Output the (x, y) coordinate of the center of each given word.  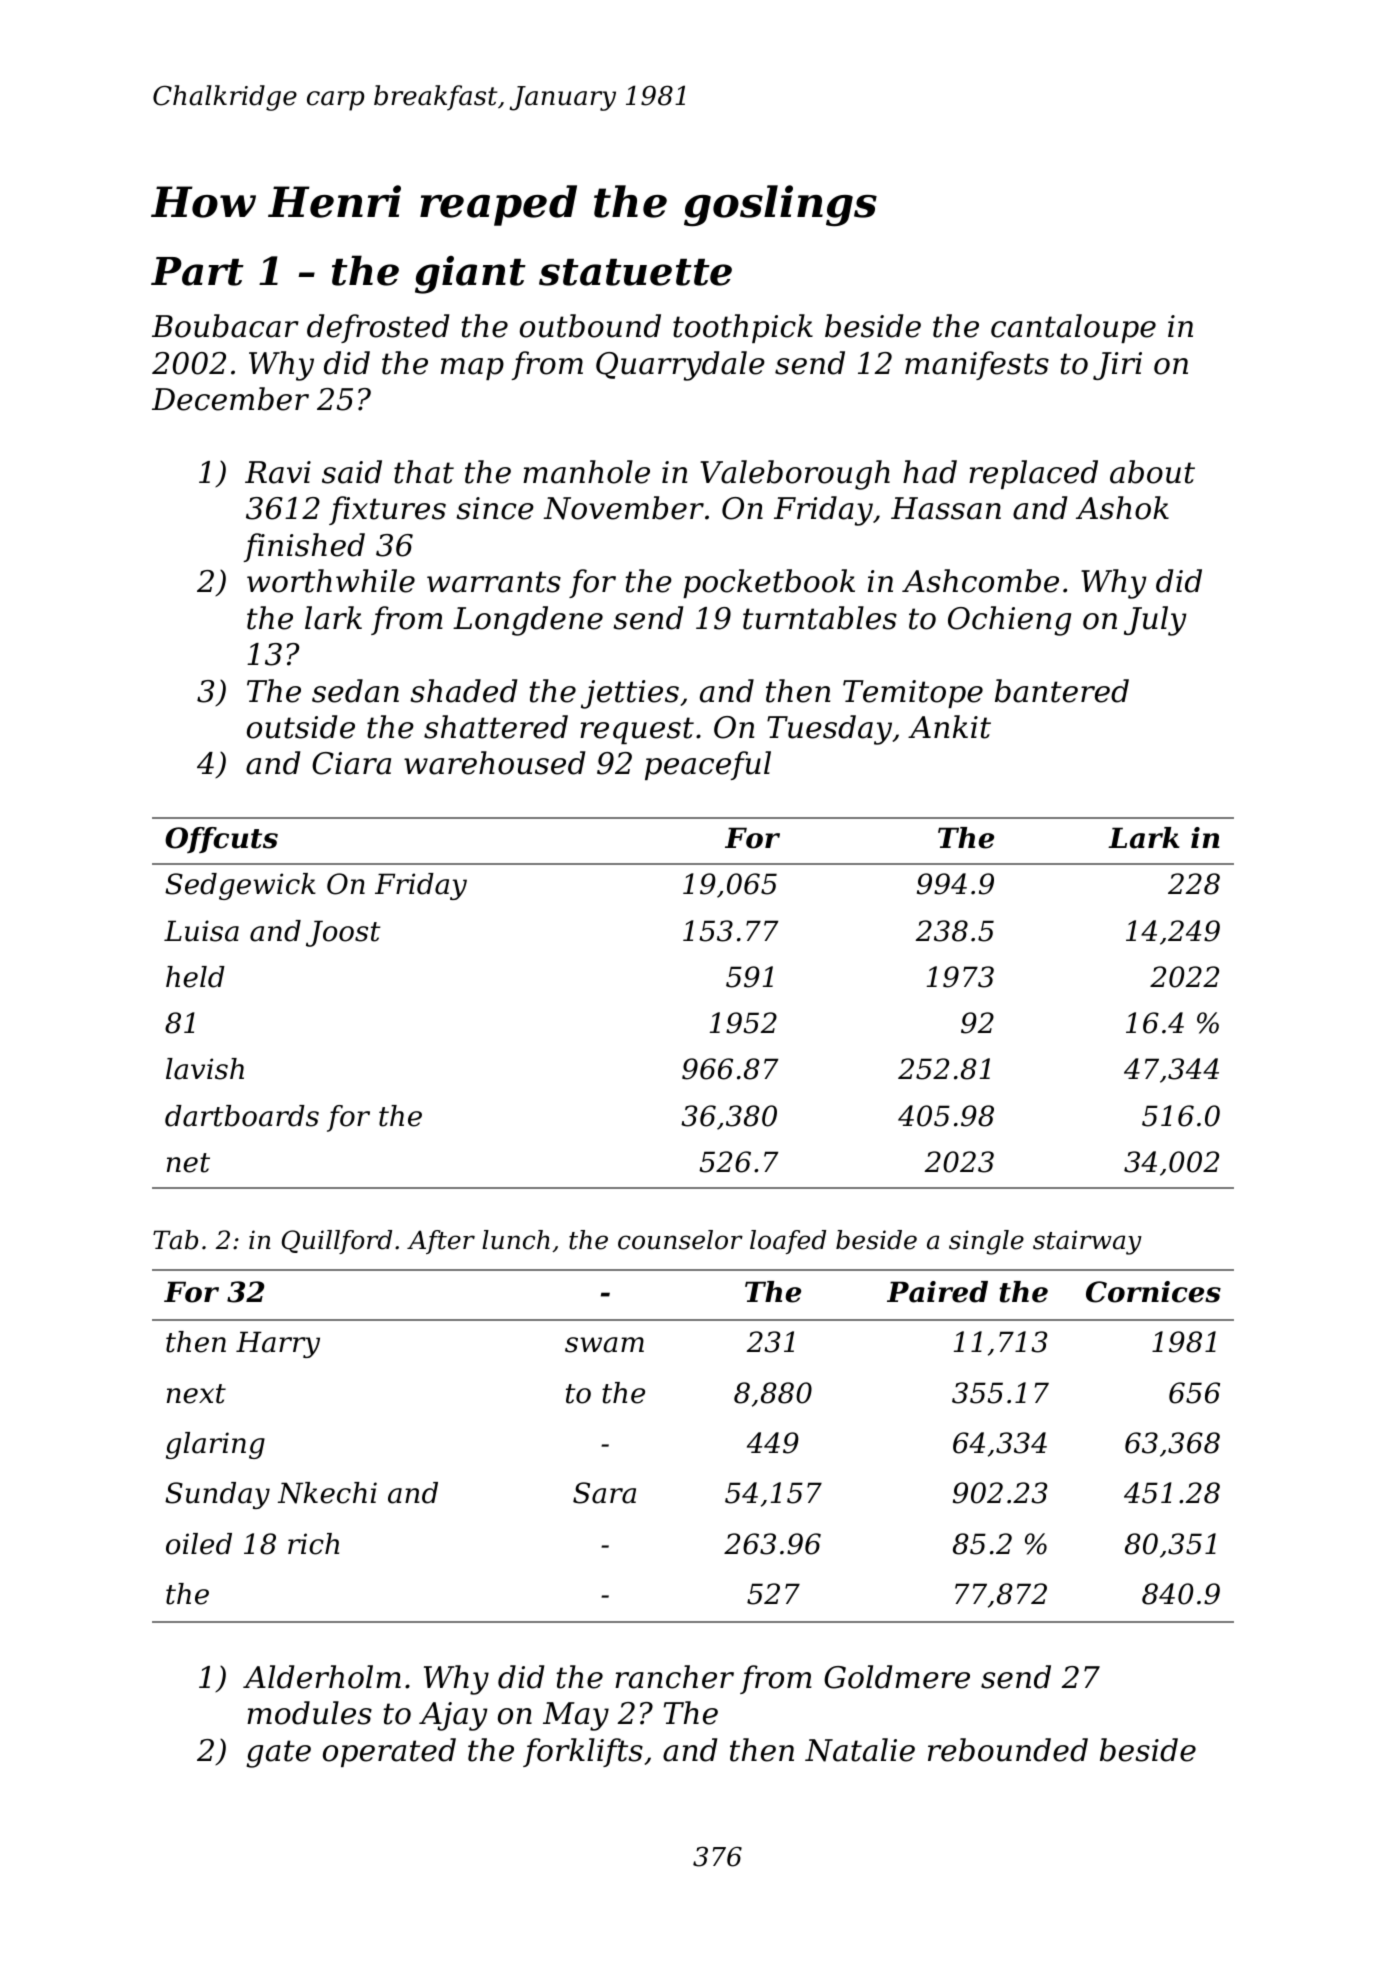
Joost (343, 933)
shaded (463, 691)
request (637, 730)
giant (470, 275)
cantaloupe (1073, 328)
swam (604, 1345)
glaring (215, 1445)
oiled (199, 1544)
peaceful (708, 765)
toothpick (743, 328)
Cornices (1153, 1292)
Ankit (949, 727)
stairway (1087, 1242)
